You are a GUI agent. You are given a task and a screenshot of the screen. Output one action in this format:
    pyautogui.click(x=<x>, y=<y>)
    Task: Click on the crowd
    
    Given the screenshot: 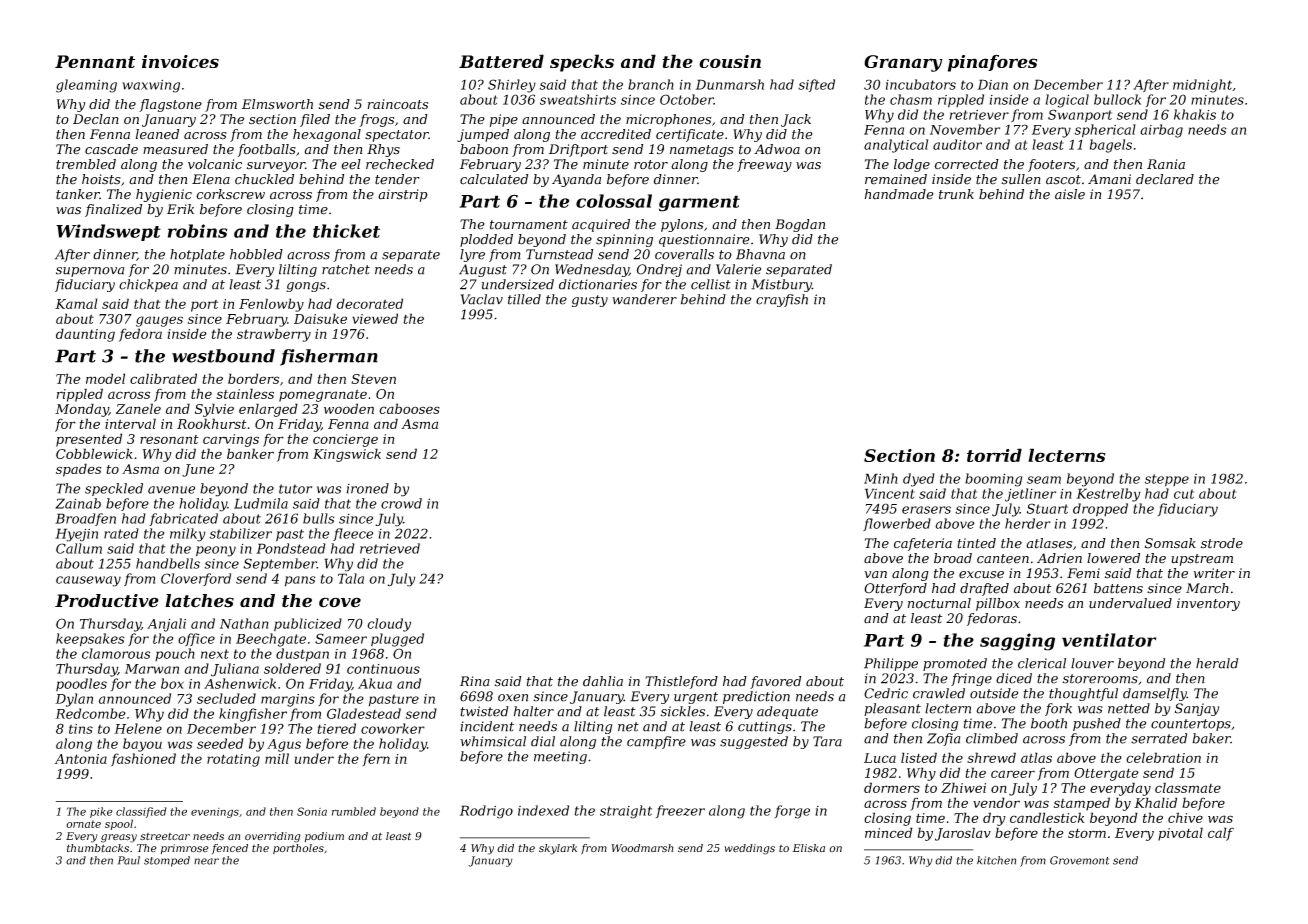 What is the action you would take?
    pyautogui.click(x=401, y=503)
